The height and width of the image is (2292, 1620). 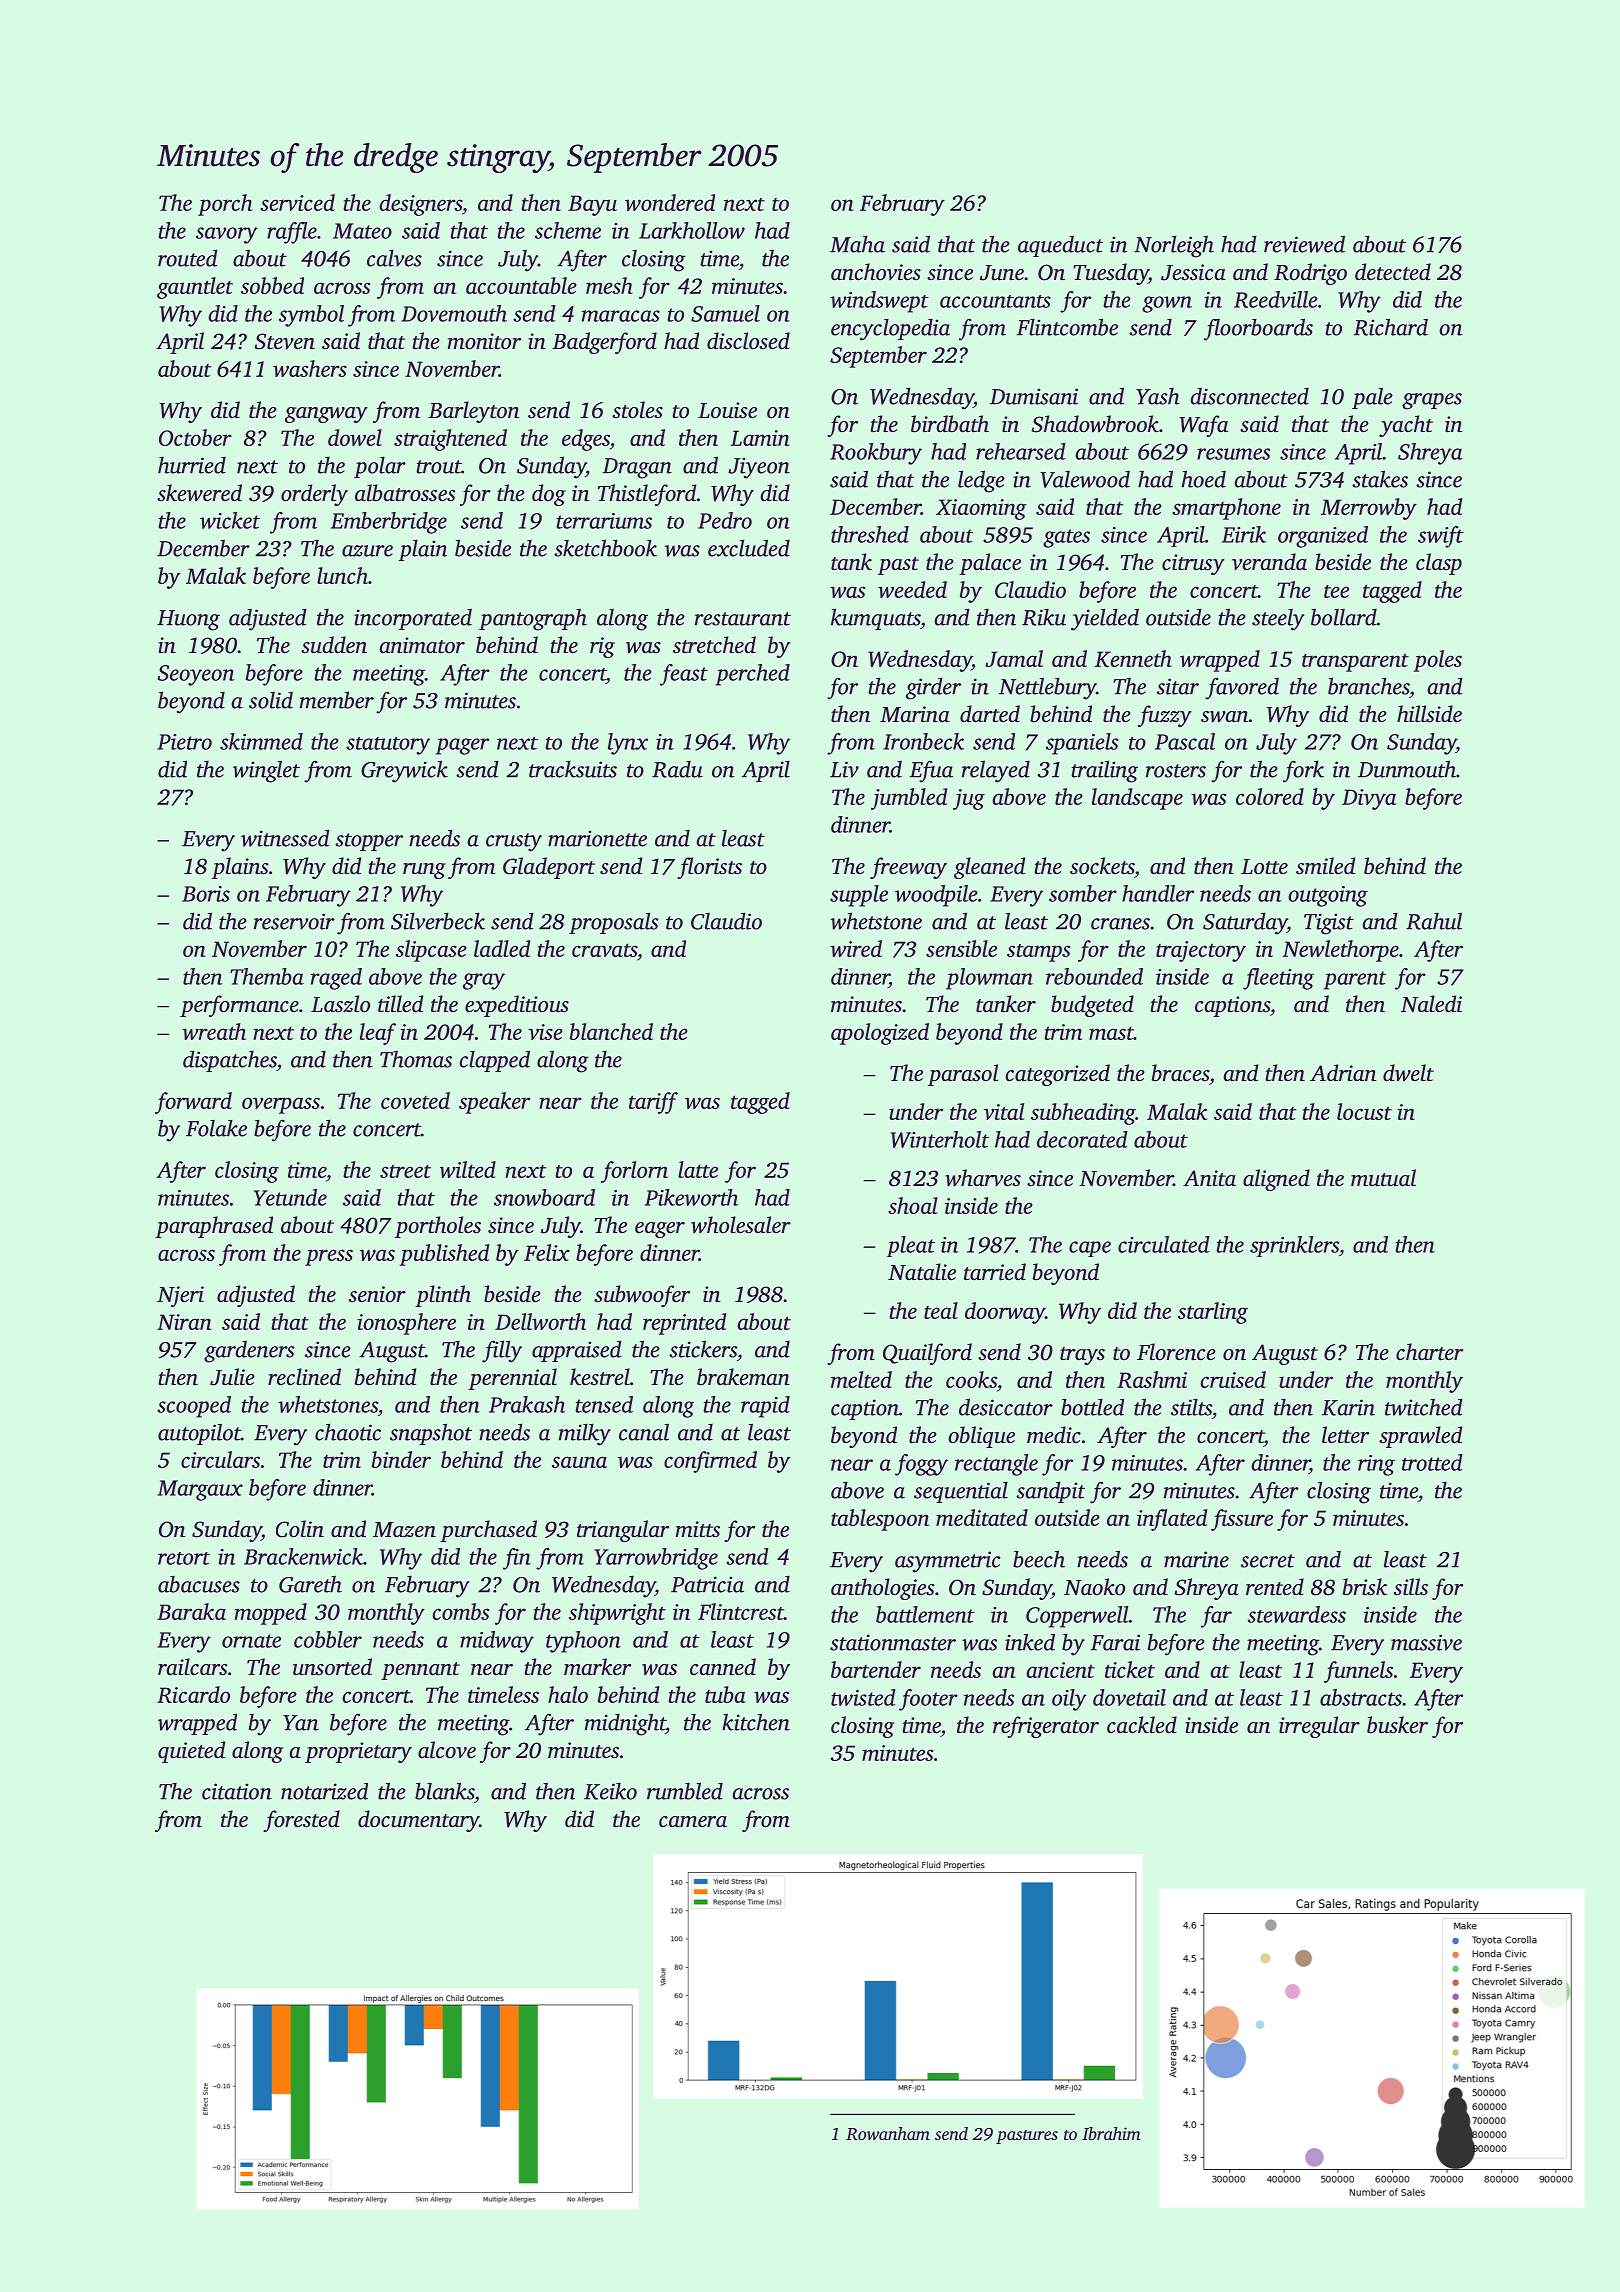 I want to click on confirmed, so click(x=710, y=1462).
